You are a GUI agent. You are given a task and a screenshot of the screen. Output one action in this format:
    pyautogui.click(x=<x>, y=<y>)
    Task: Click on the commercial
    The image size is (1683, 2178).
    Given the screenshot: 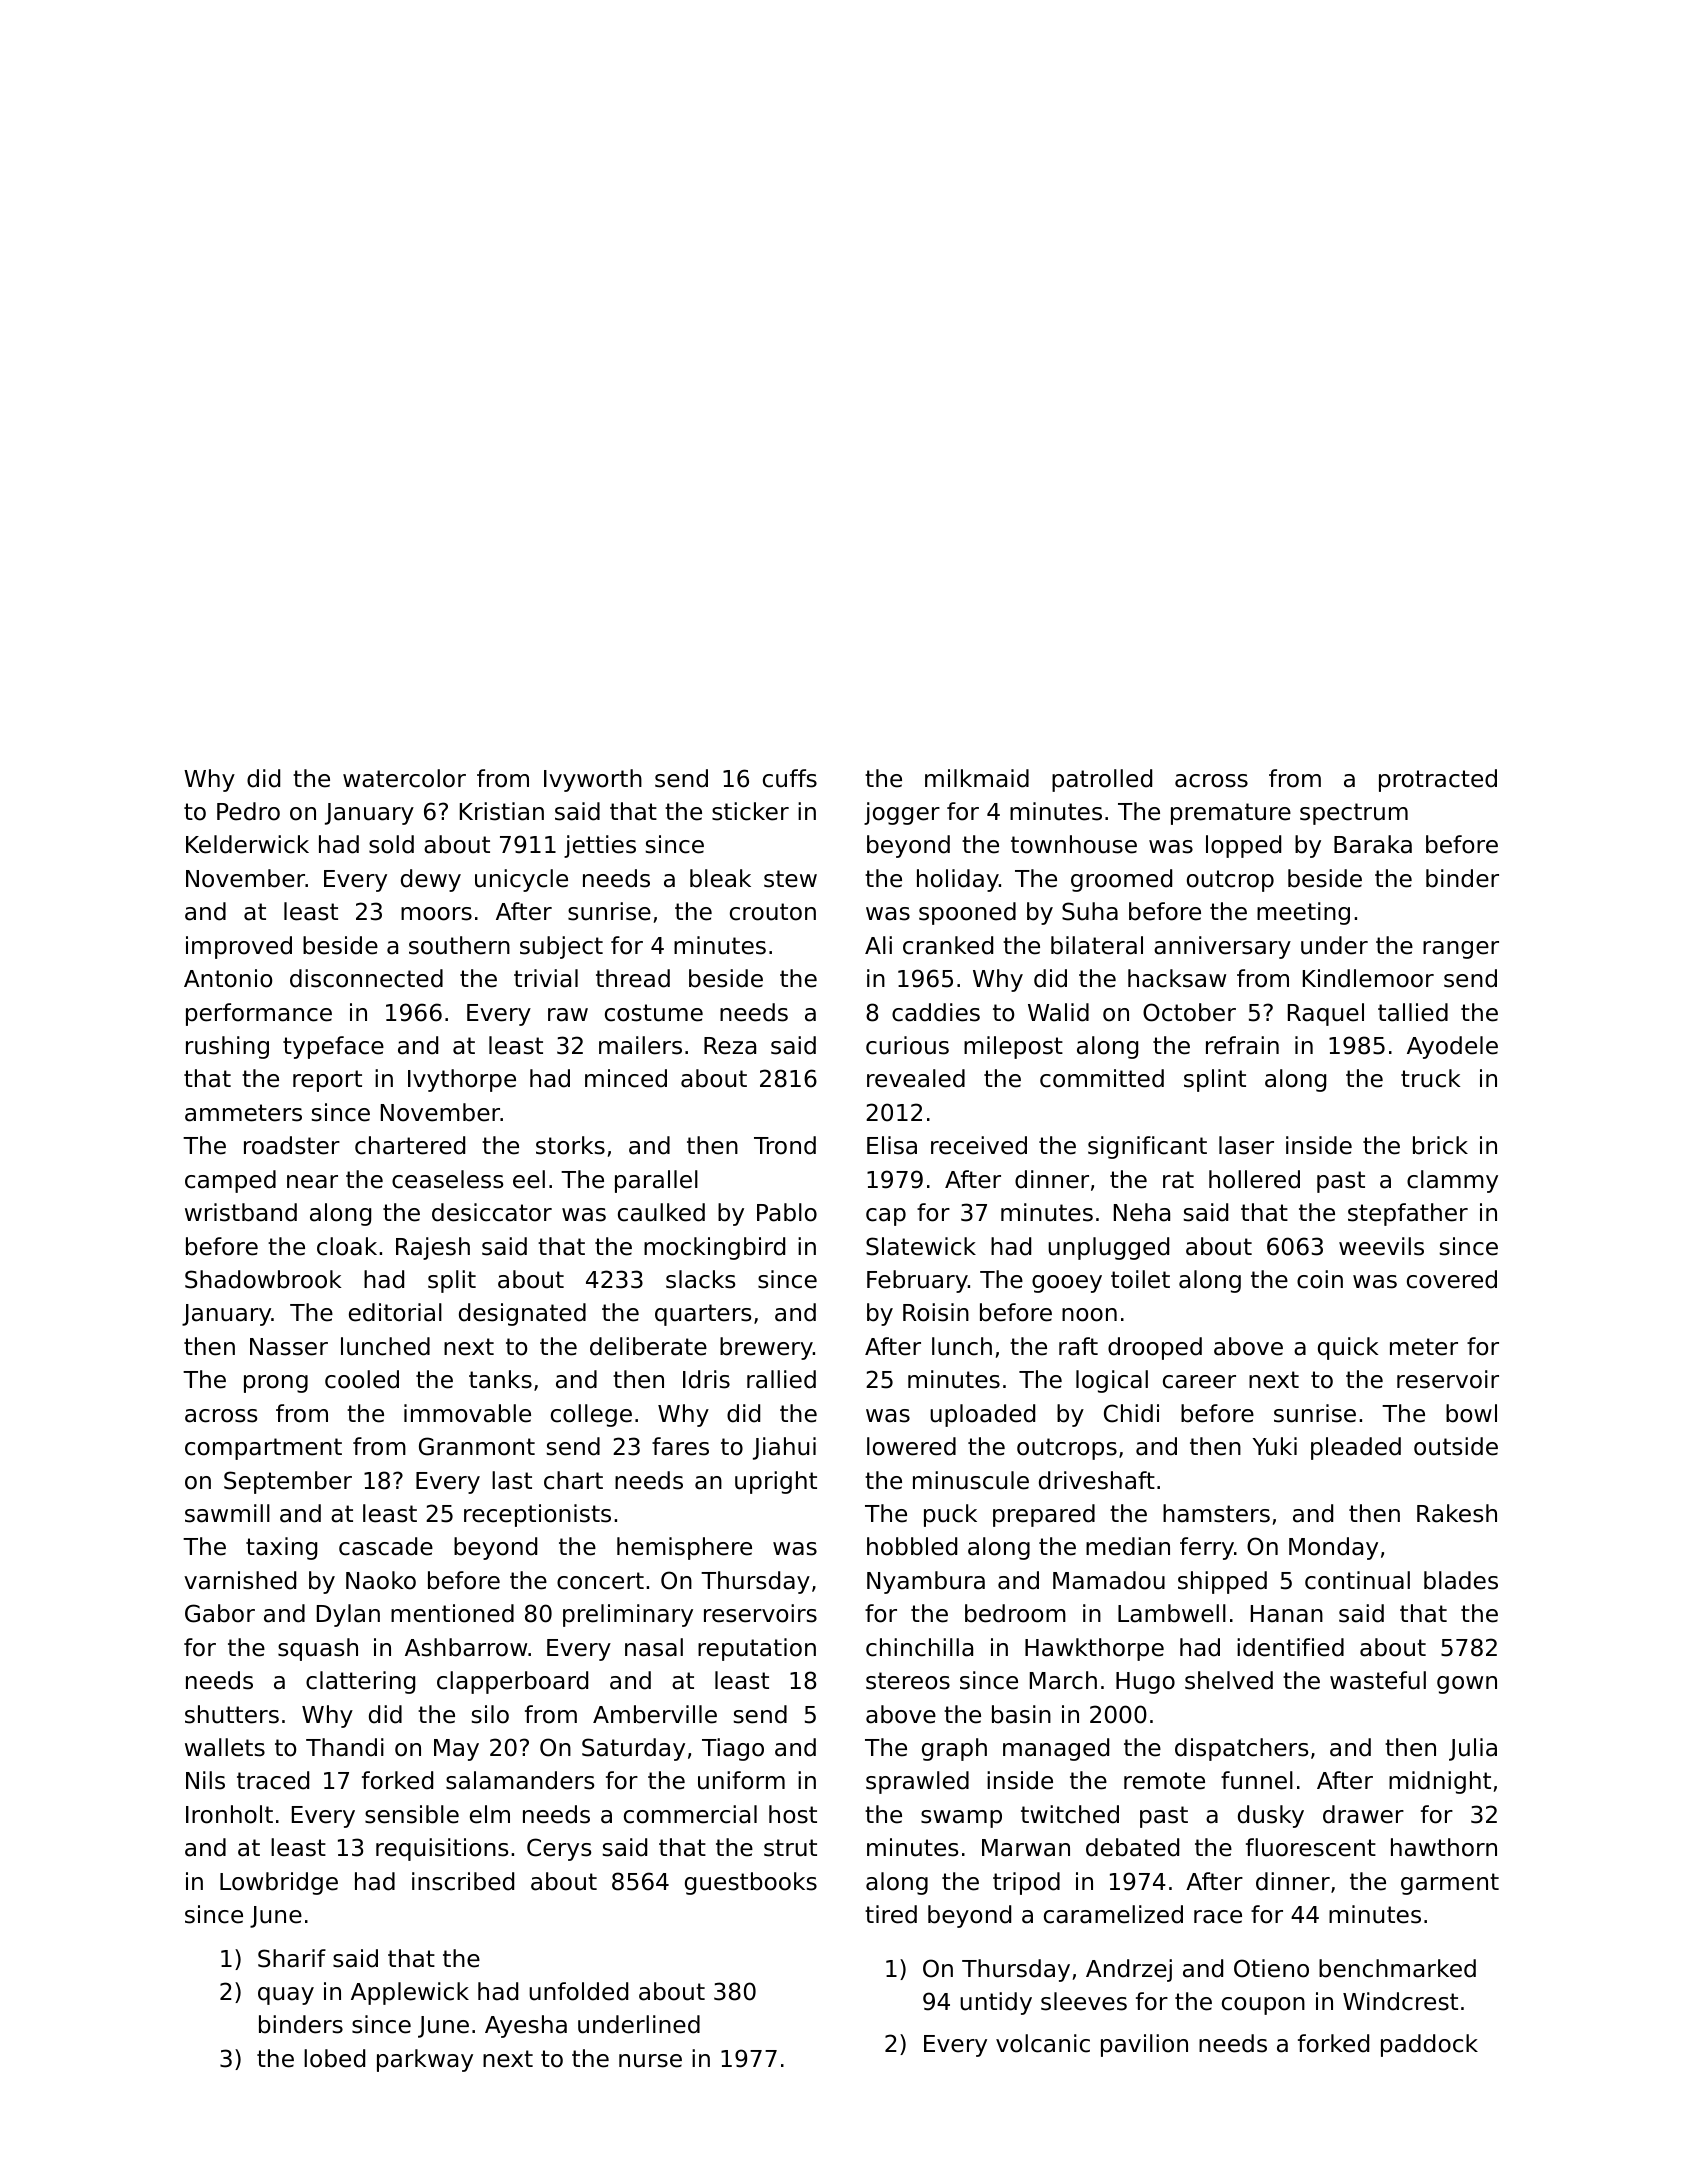 What is the action you would take?
    pyautogui.click(x=690, y=1814)
